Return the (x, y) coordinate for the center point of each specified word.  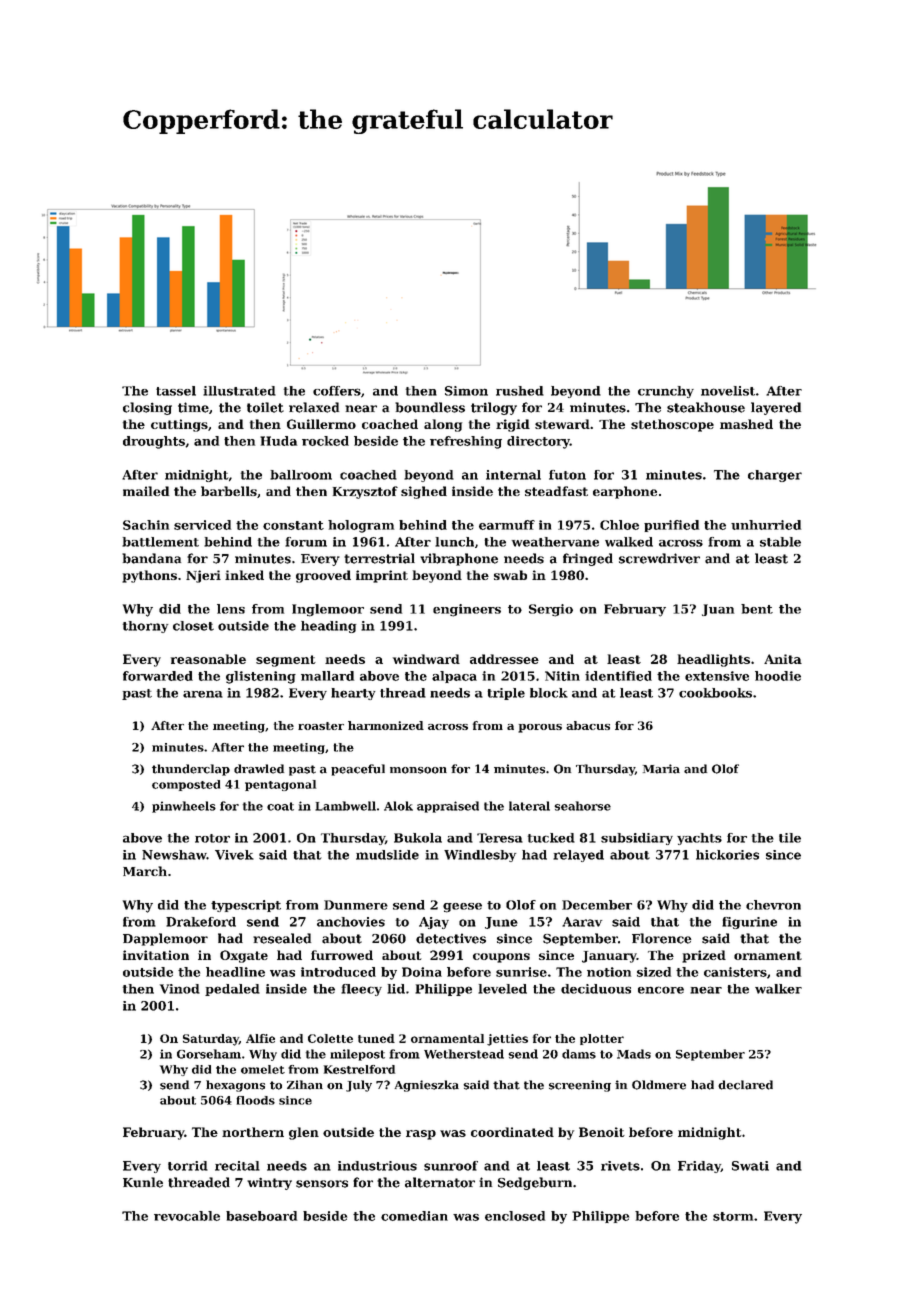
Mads (634, 1054)
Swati (750, 1166)
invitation (156, 955)
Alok (398, 806)
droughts (154, 442)
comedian (414, 1216)
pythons (149, 576)
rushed (520, 391)
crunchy (666, 392)
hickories (727, 855)
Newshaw (174, 855)
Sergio (551, 610)
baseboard (261, 1216)
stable (780, 542)
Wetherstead (464, 1054)
